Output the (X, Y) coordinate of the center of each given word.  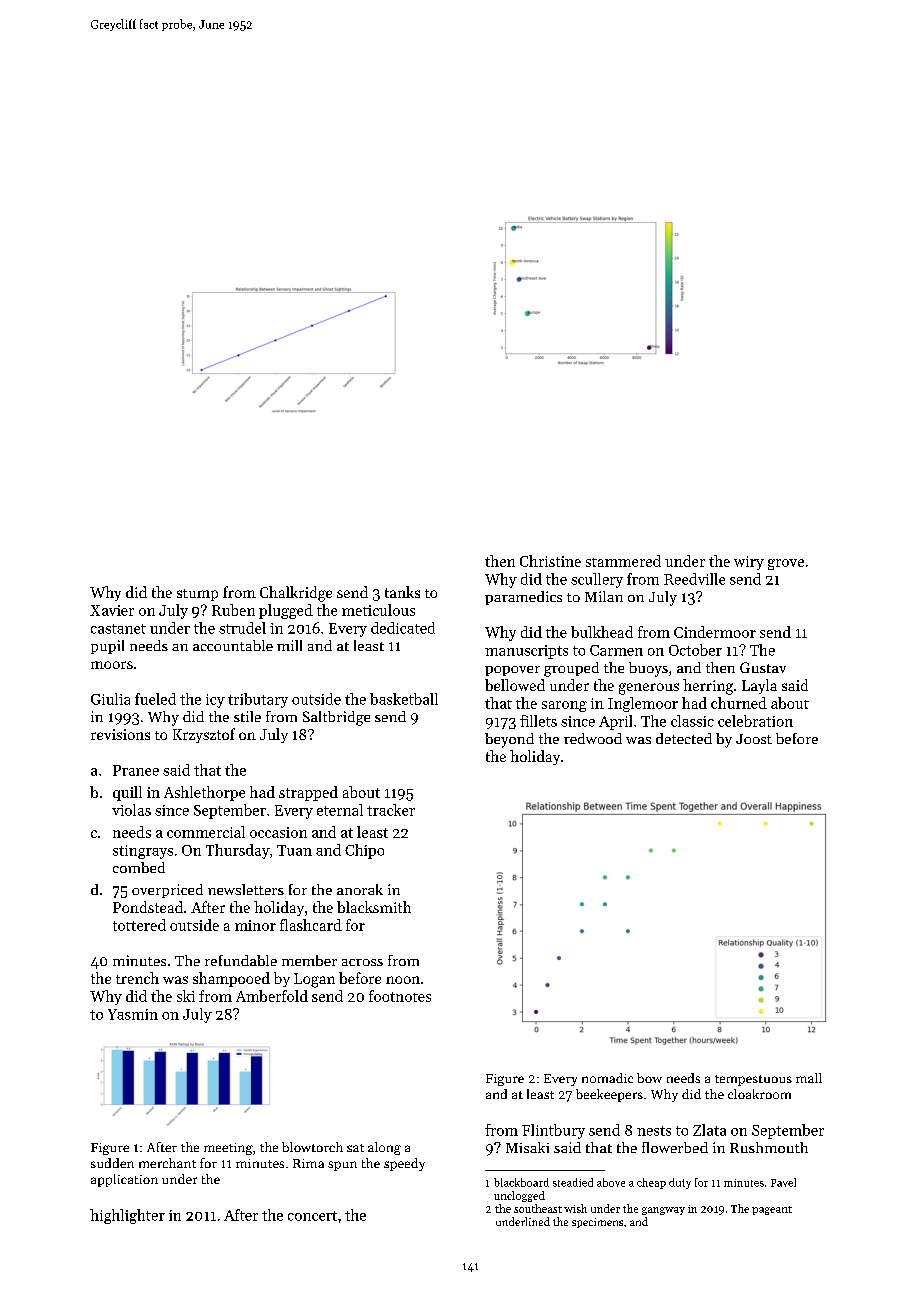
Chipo (364, 851)
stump (197, 595)
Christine (550, 561)
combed (139, 867)
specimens (597, 1223)
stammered (623, 561)
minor (255, 925)
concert (312, 1216)
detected (684, 738)
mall (809, 1078)
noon (403, 980)
